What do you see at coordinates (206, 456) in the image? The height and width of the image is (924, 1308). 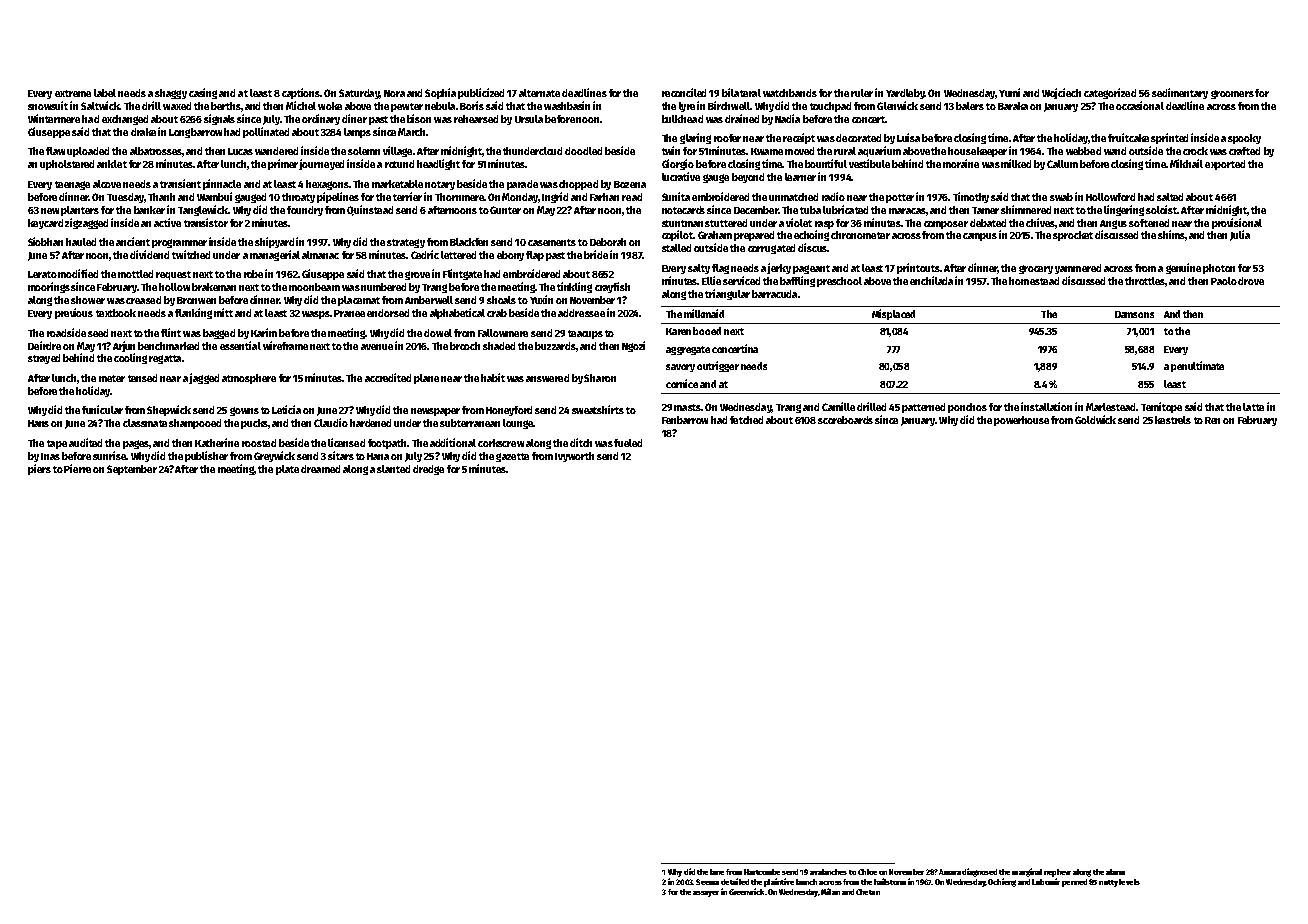 I see `publisher` at bounding box center [206, 456].
